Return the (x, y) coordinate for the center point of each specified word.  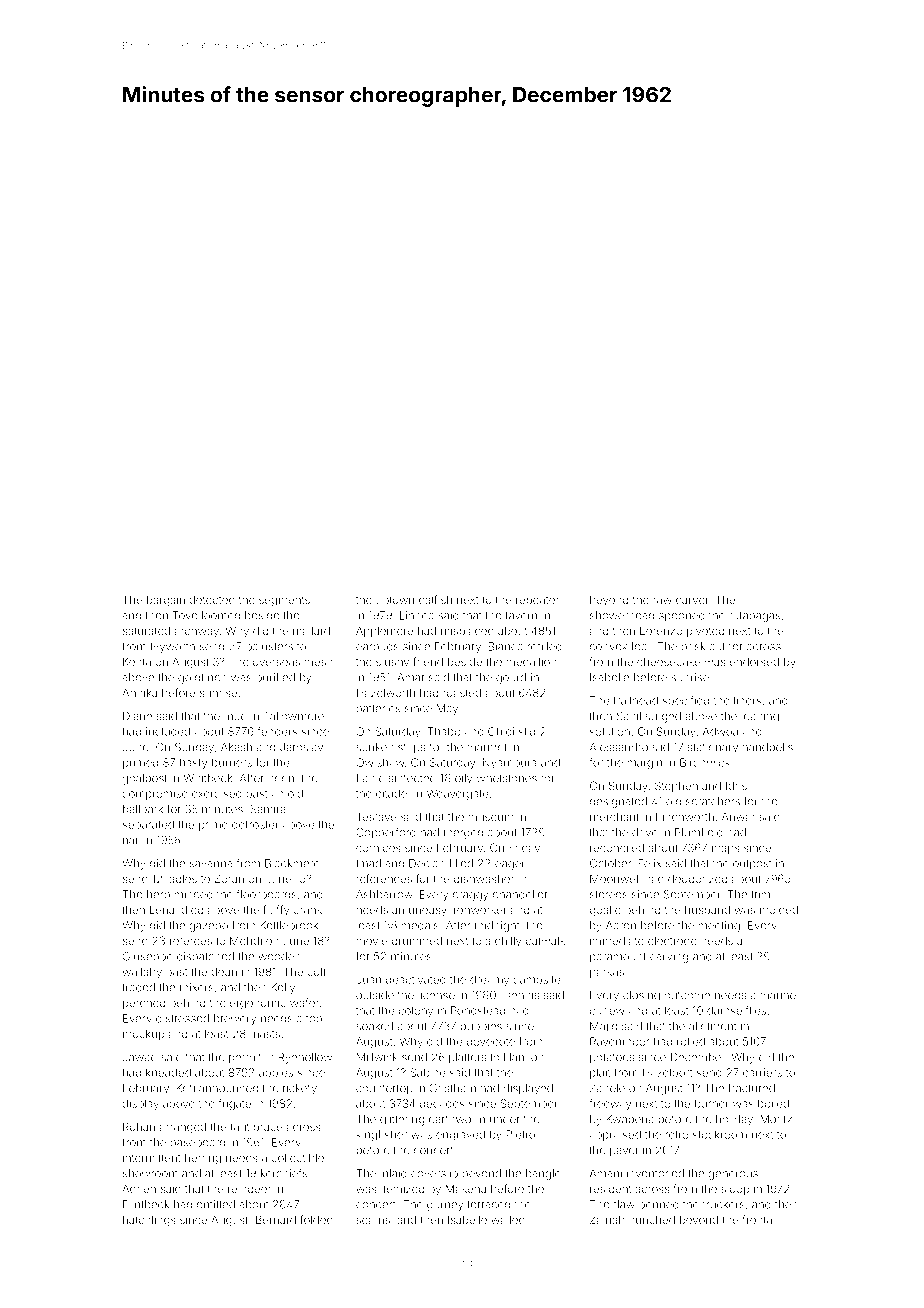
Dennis (521, 995)
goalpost (144, 779)
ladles (182, 878)
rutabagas (754, 616)
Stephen (676, 786)
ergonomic (258, 1004)
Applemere (384, 631)
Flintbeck (146, 1204)
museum (491, 817)
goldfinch (202, 678)
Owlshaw (380, 762)
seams (373, 1220)
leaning (760, 717)
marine (778, 995)
